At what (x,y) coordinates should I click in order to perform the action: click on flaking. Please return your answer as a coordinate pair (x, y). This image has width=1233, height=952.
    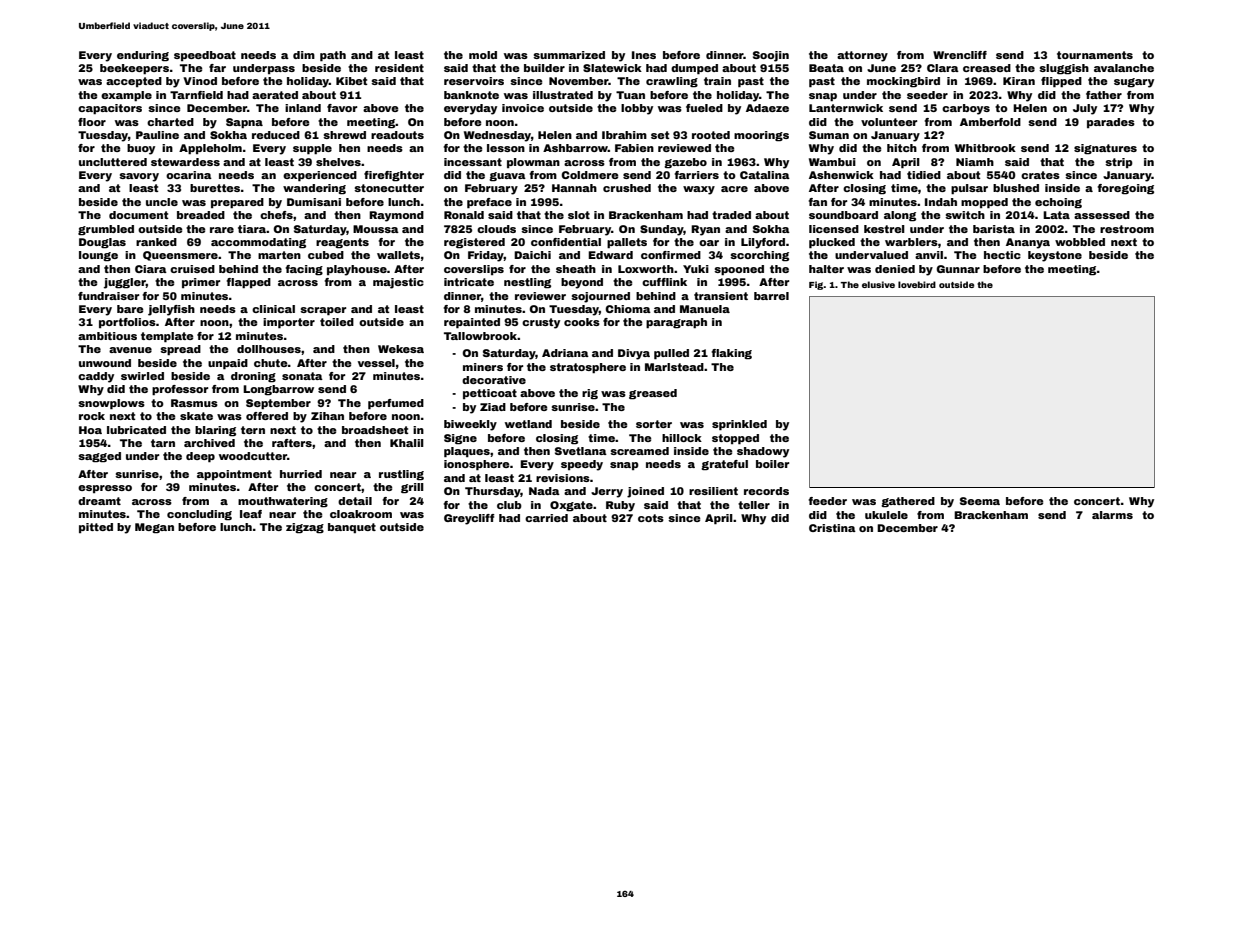
    Looking at the image, I should click on (731, 354).
